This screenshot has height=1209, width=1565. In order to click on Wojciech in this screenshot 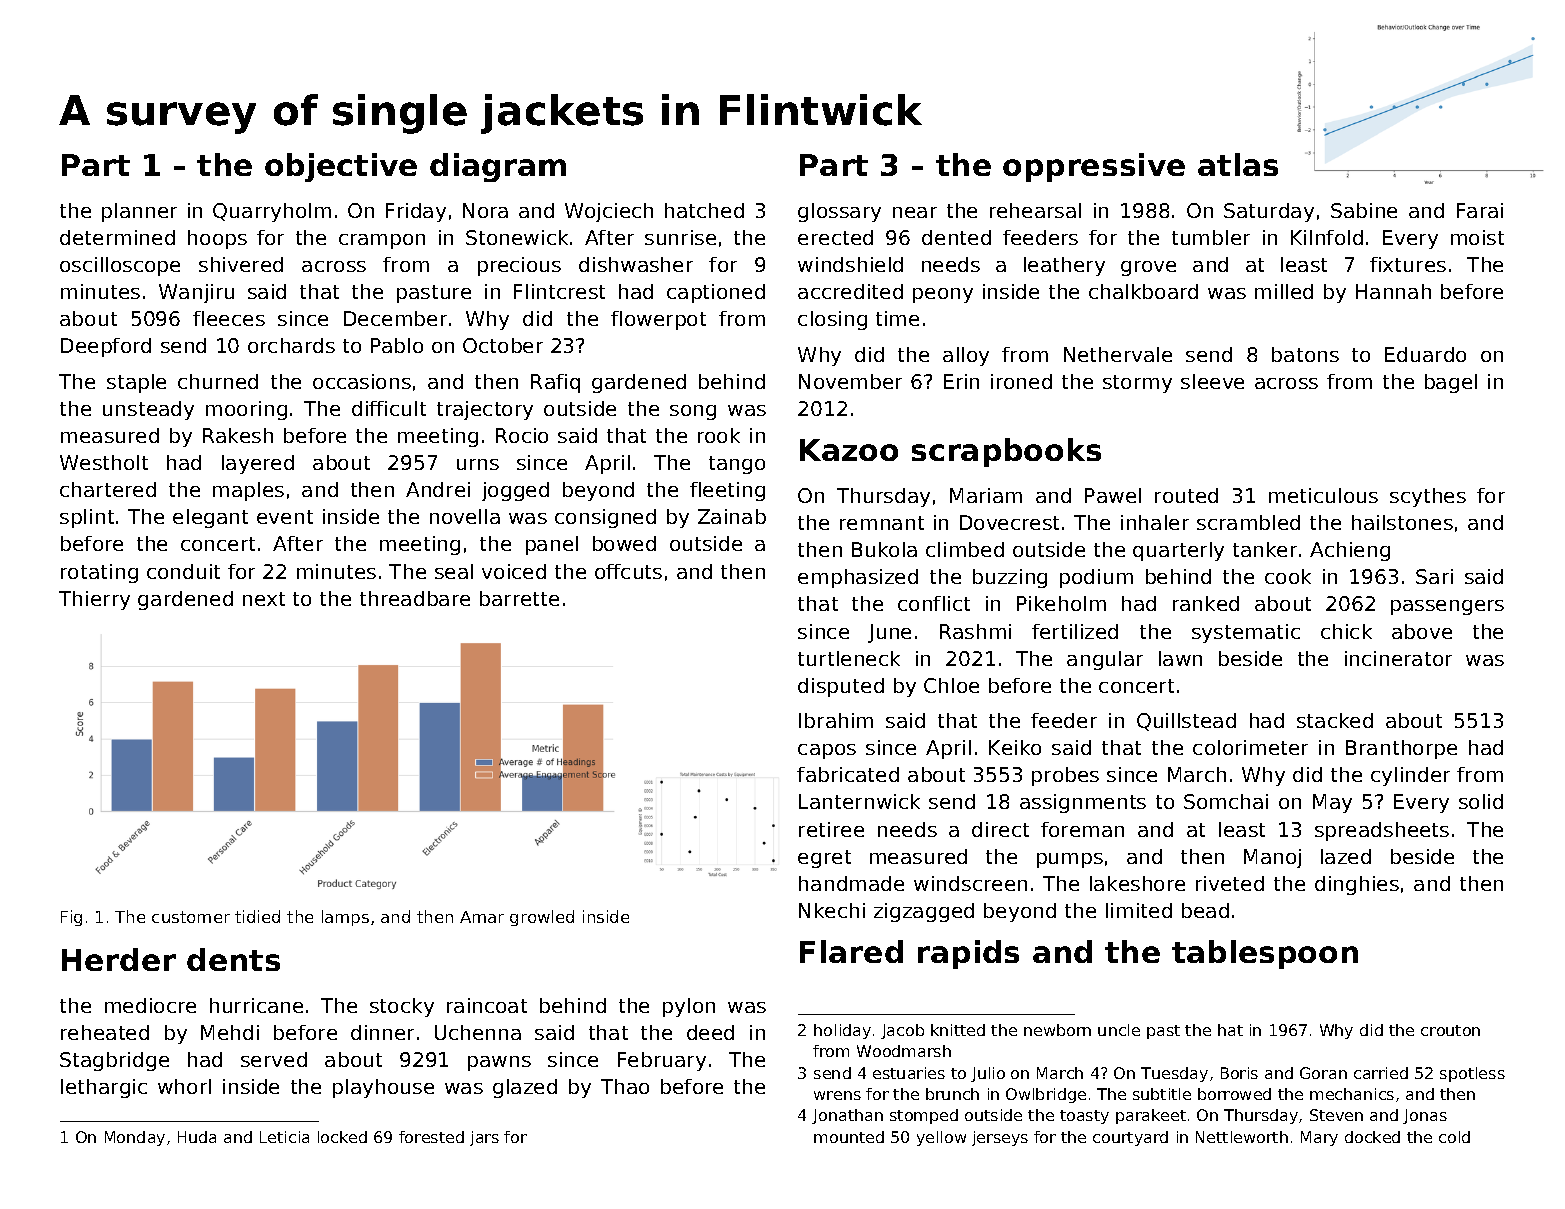, I will do `click(609, 212)`.
